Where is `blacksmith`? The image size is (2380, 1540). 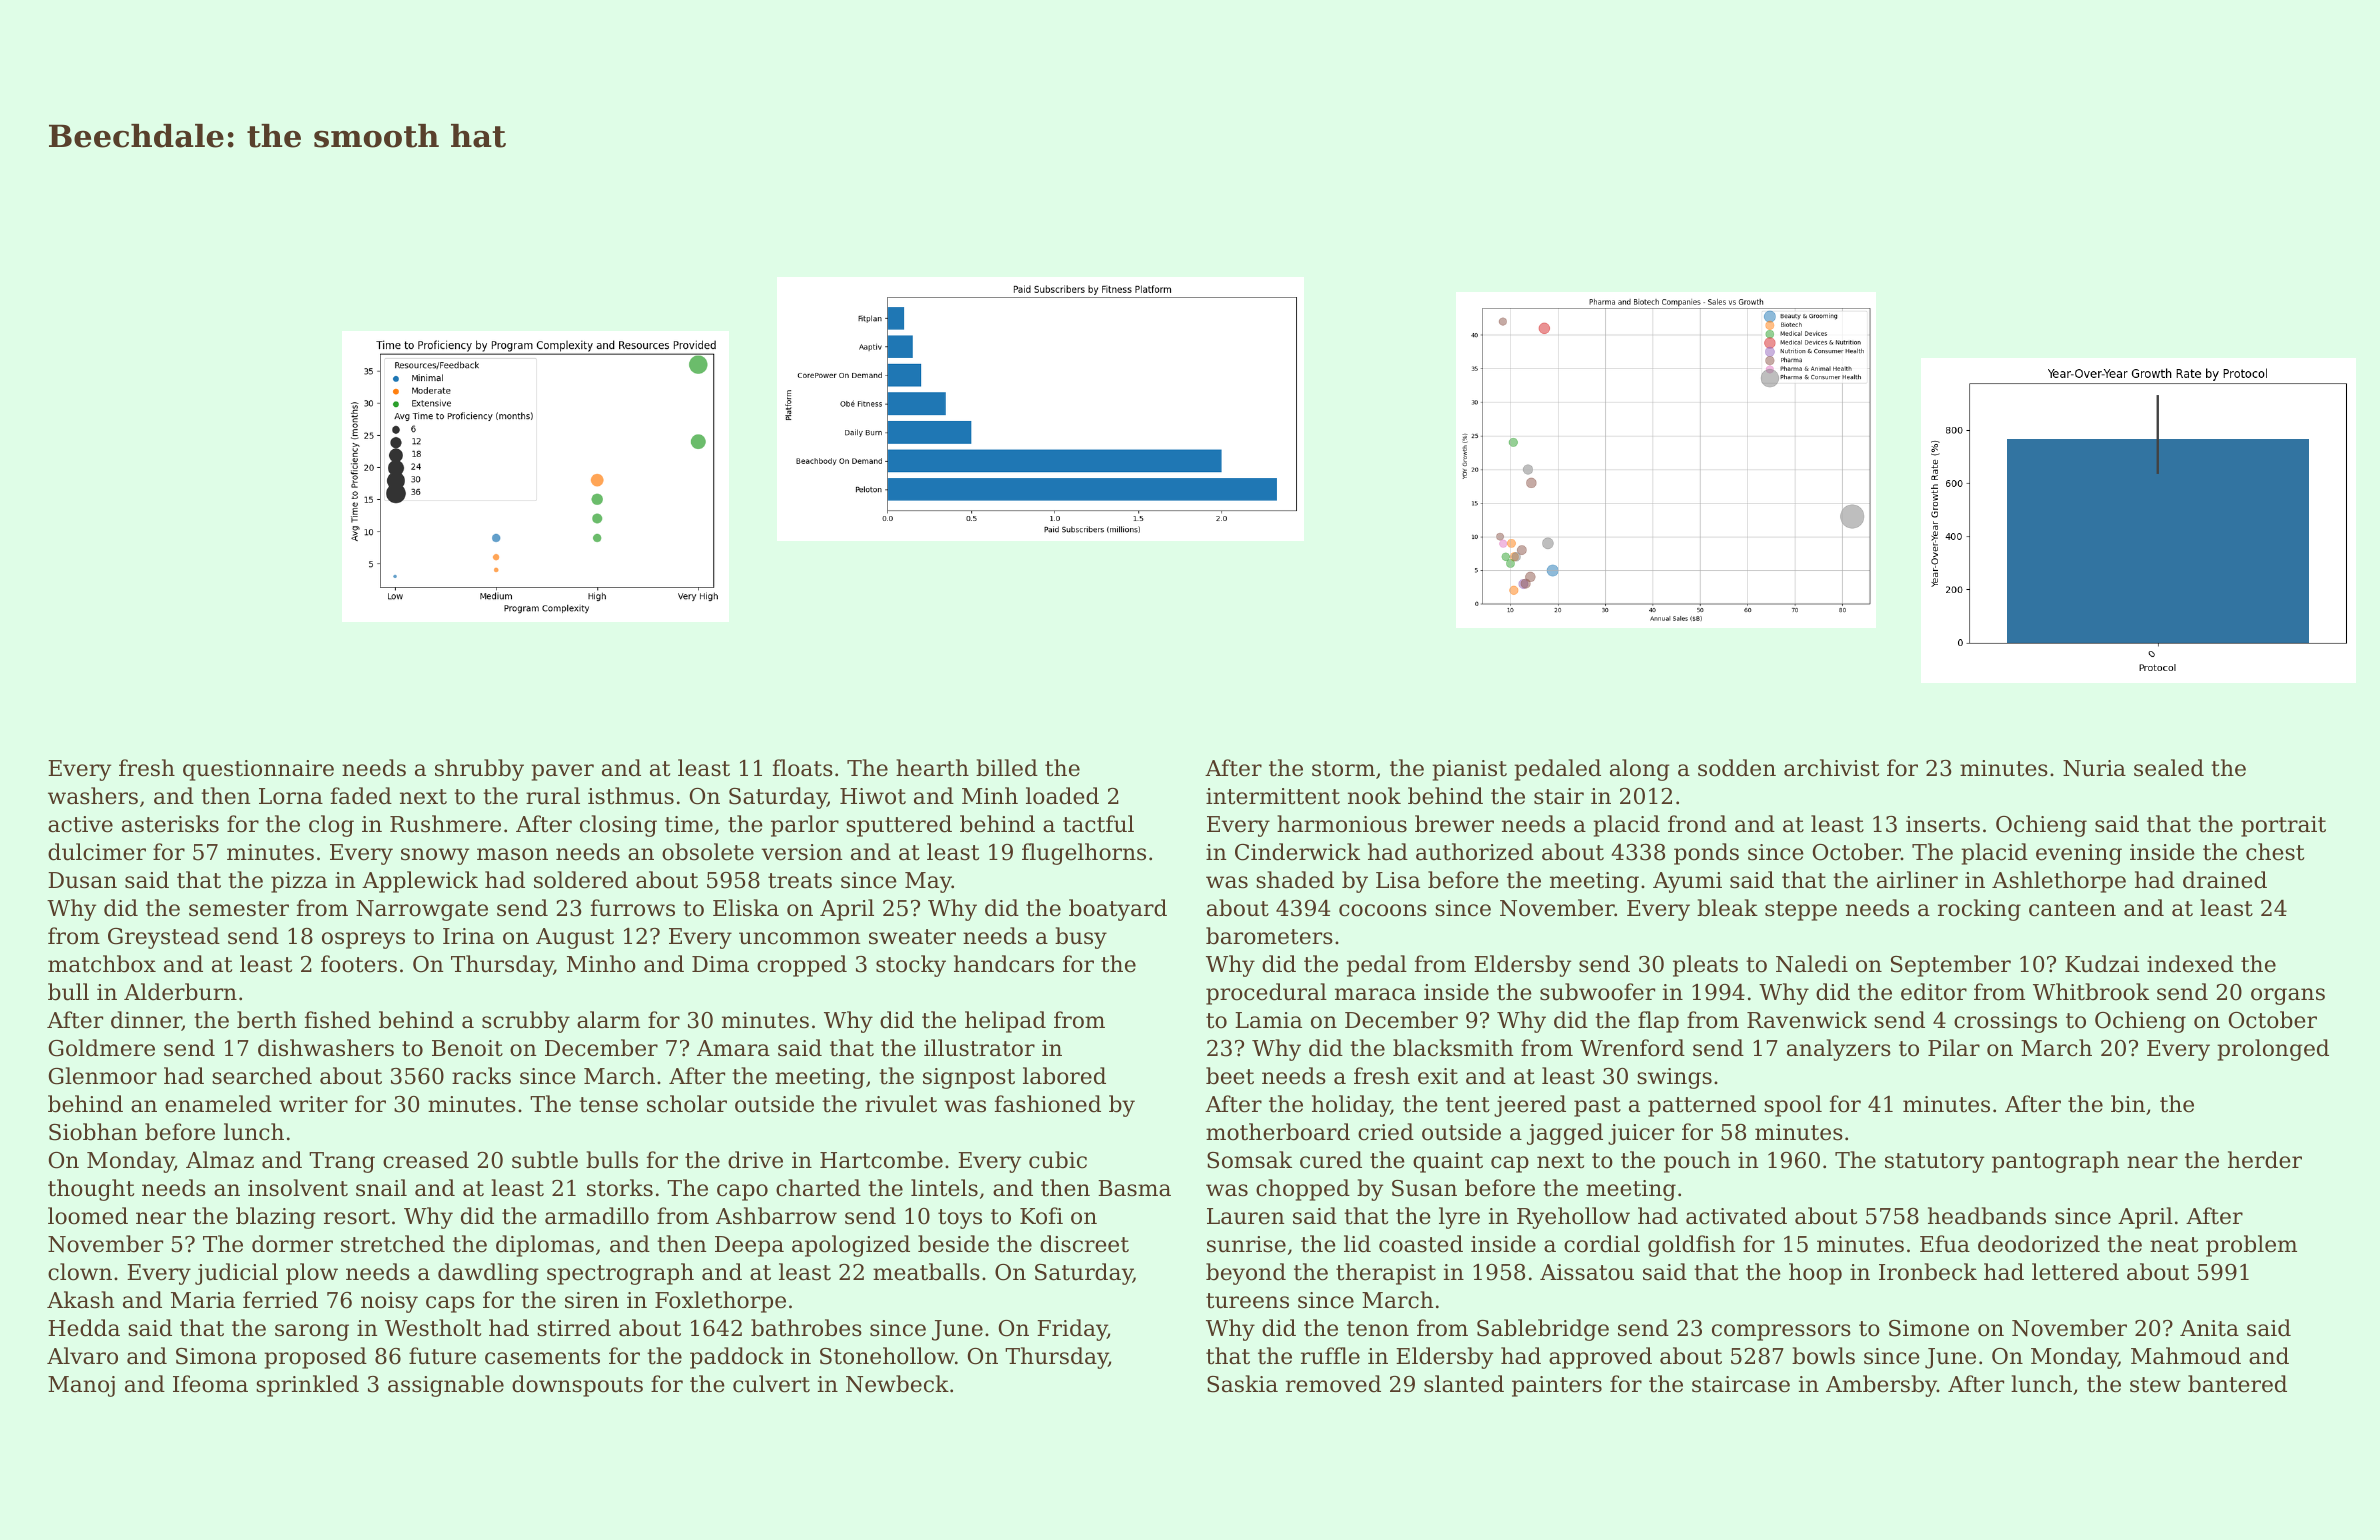 blacksmith is located at coordinates (1453, 1048).
